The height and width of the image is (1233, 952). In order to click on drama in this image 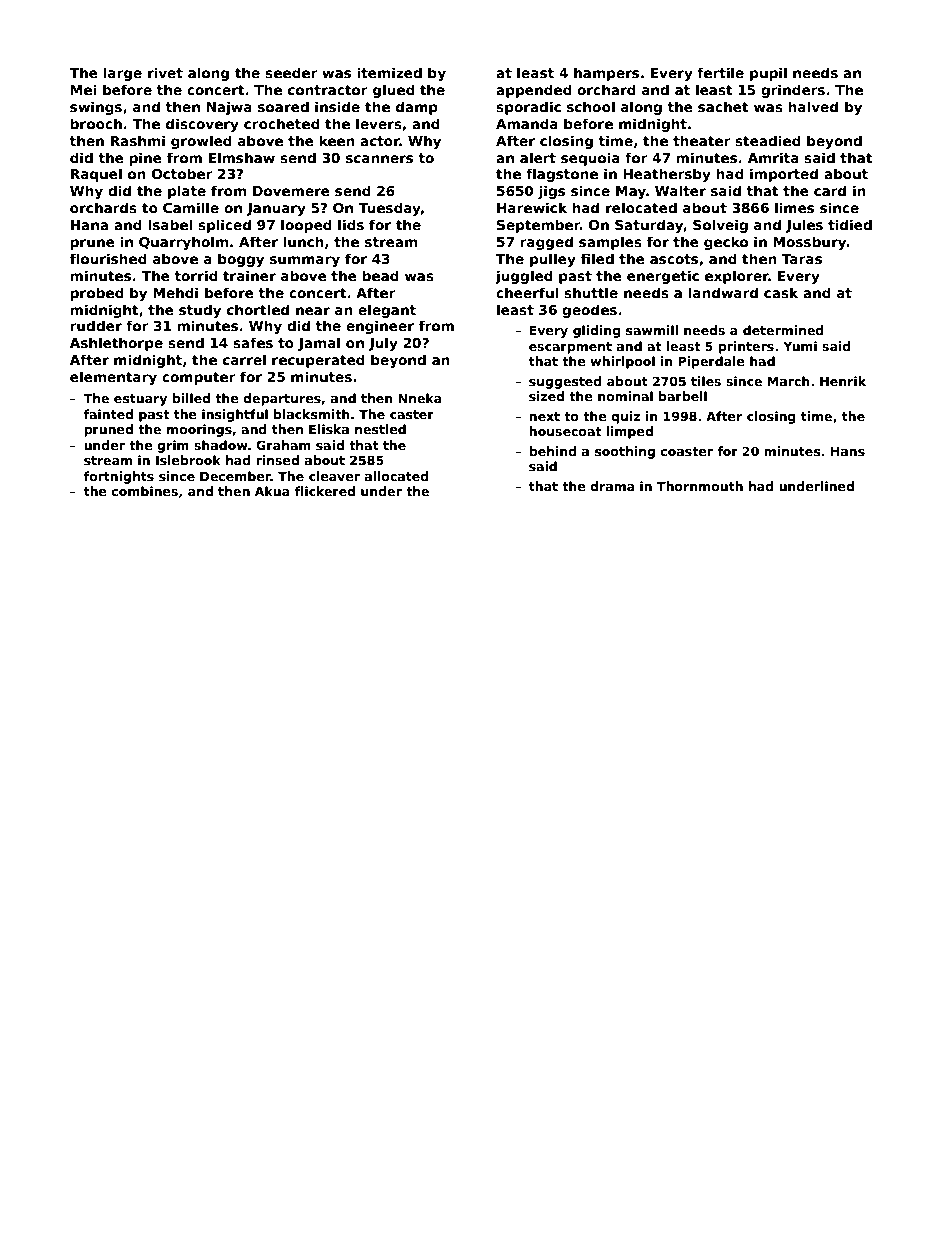, I will do `click(612, 486)`.
